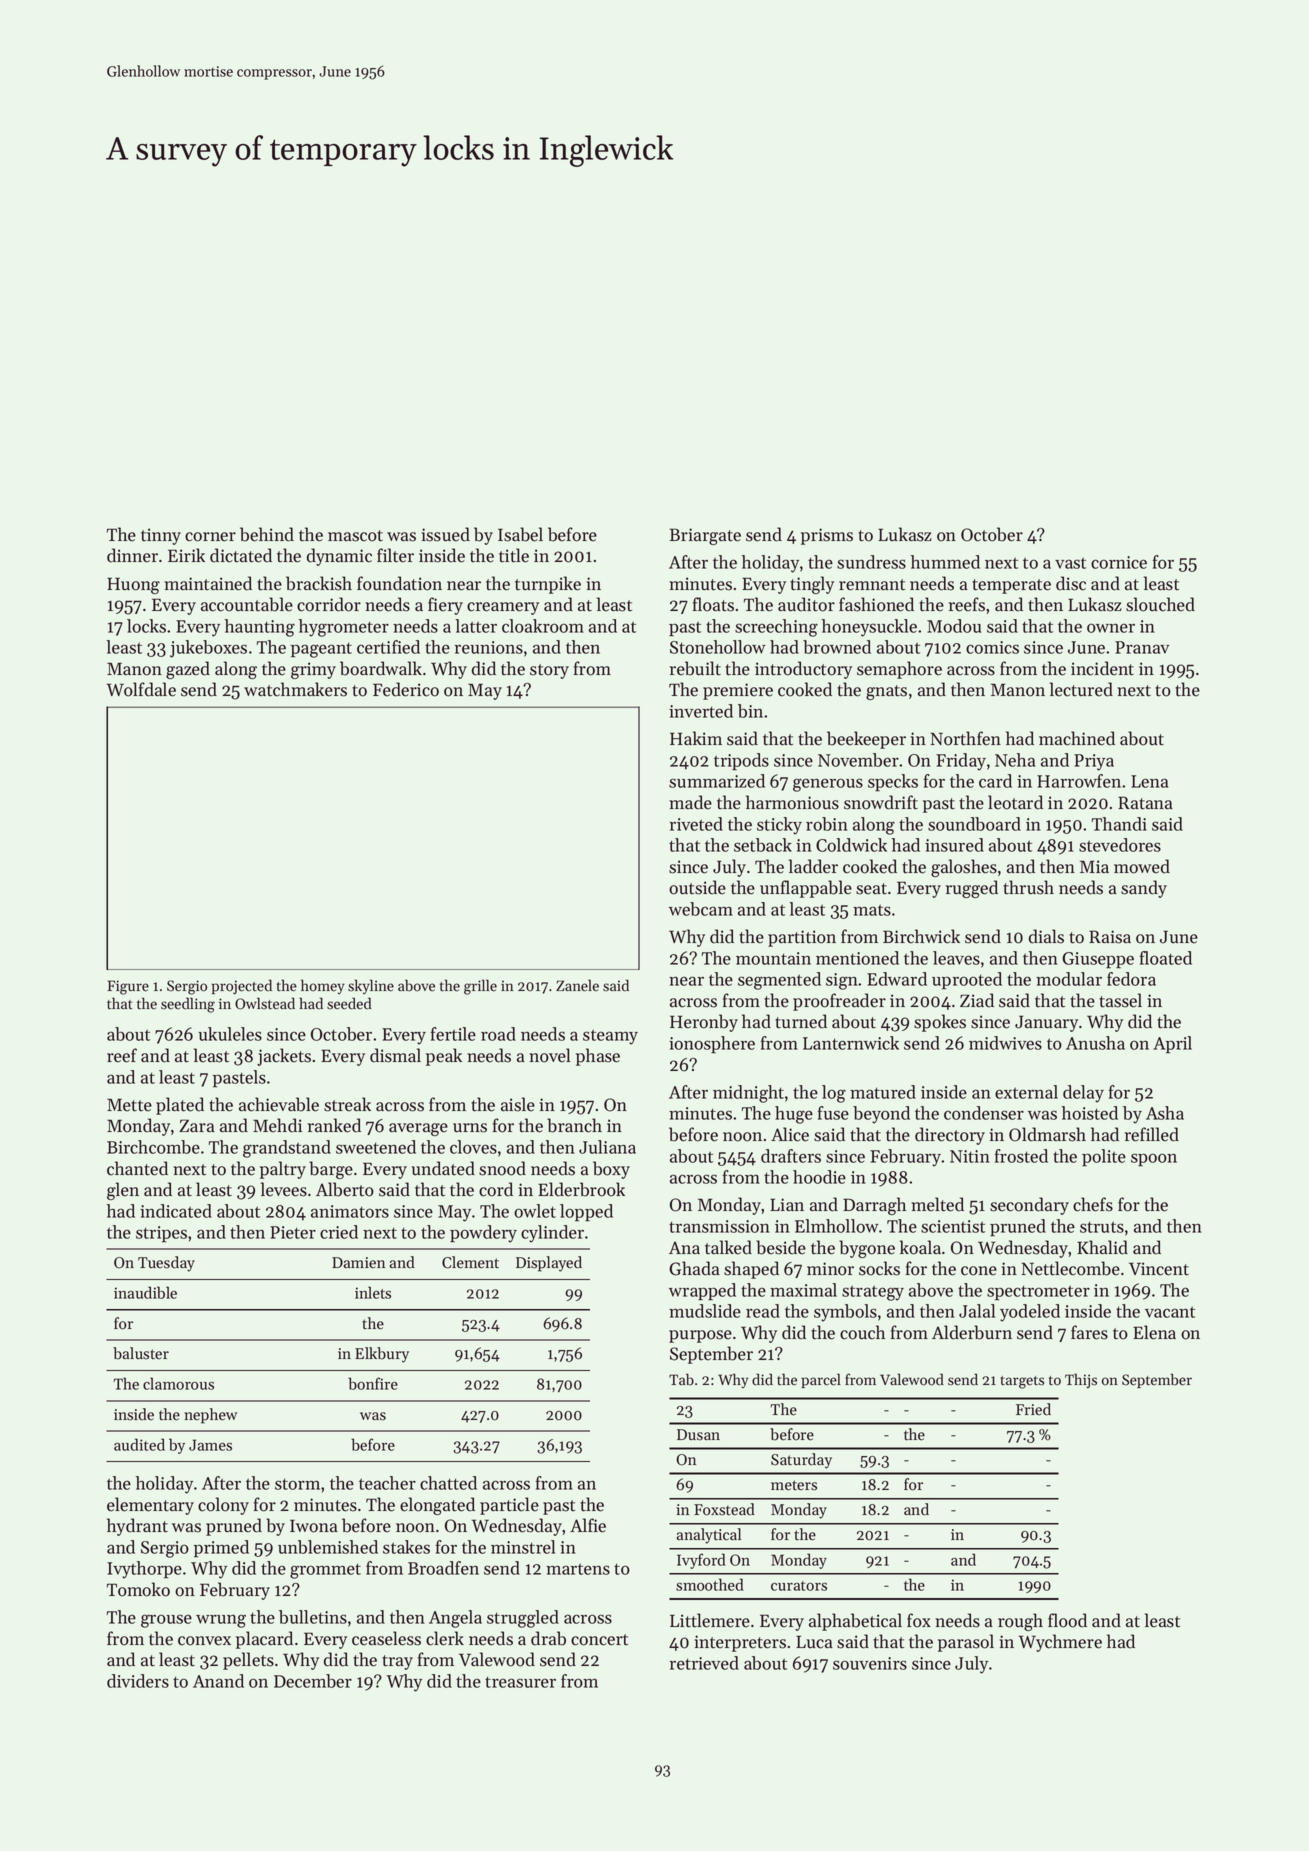 This screenshot has height=1851, width=1309. I want to click on haunting, so click(260, 628).
